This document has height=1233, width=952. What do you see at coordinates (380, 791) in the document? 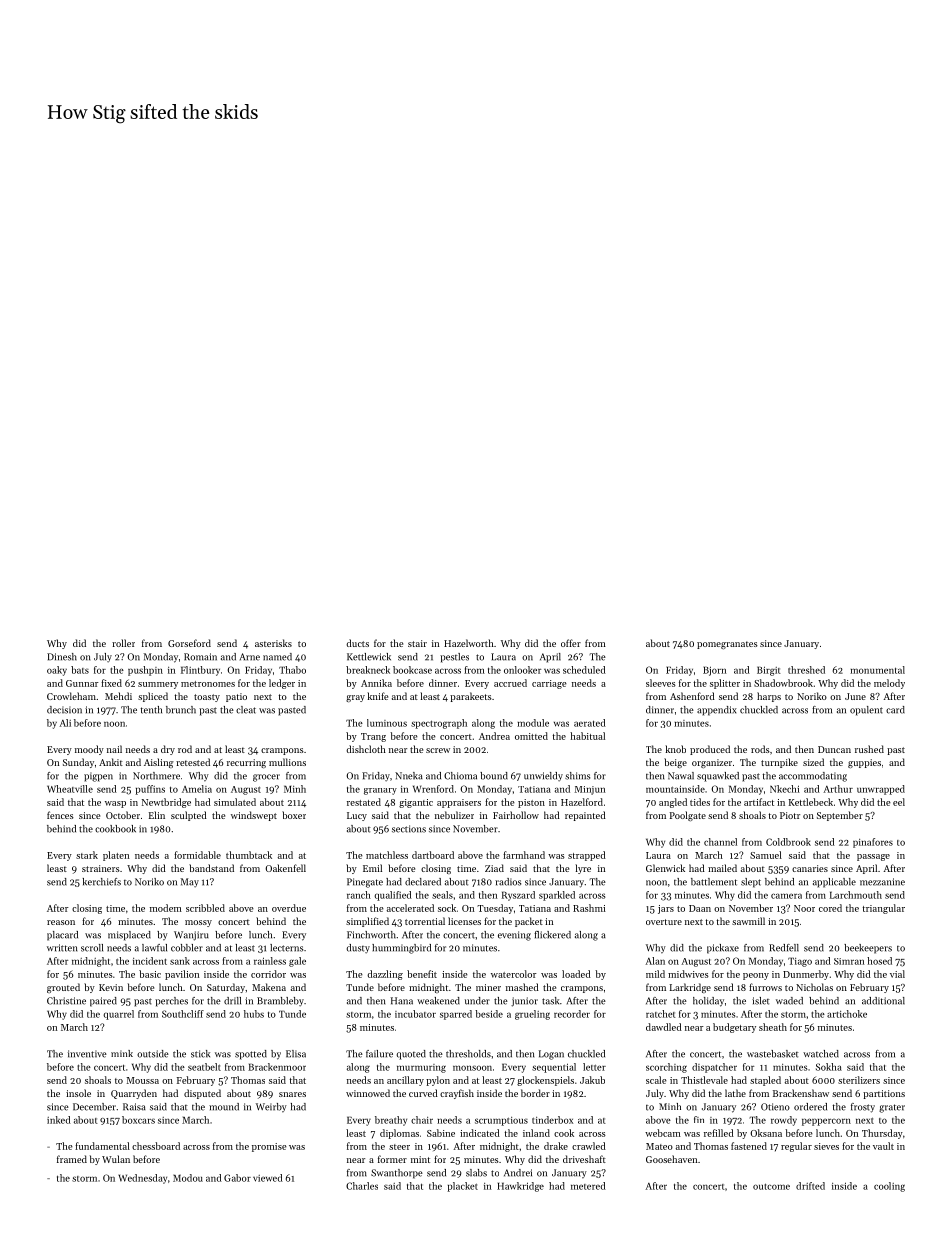
I see `granary` at bounding box center [380, 791].
